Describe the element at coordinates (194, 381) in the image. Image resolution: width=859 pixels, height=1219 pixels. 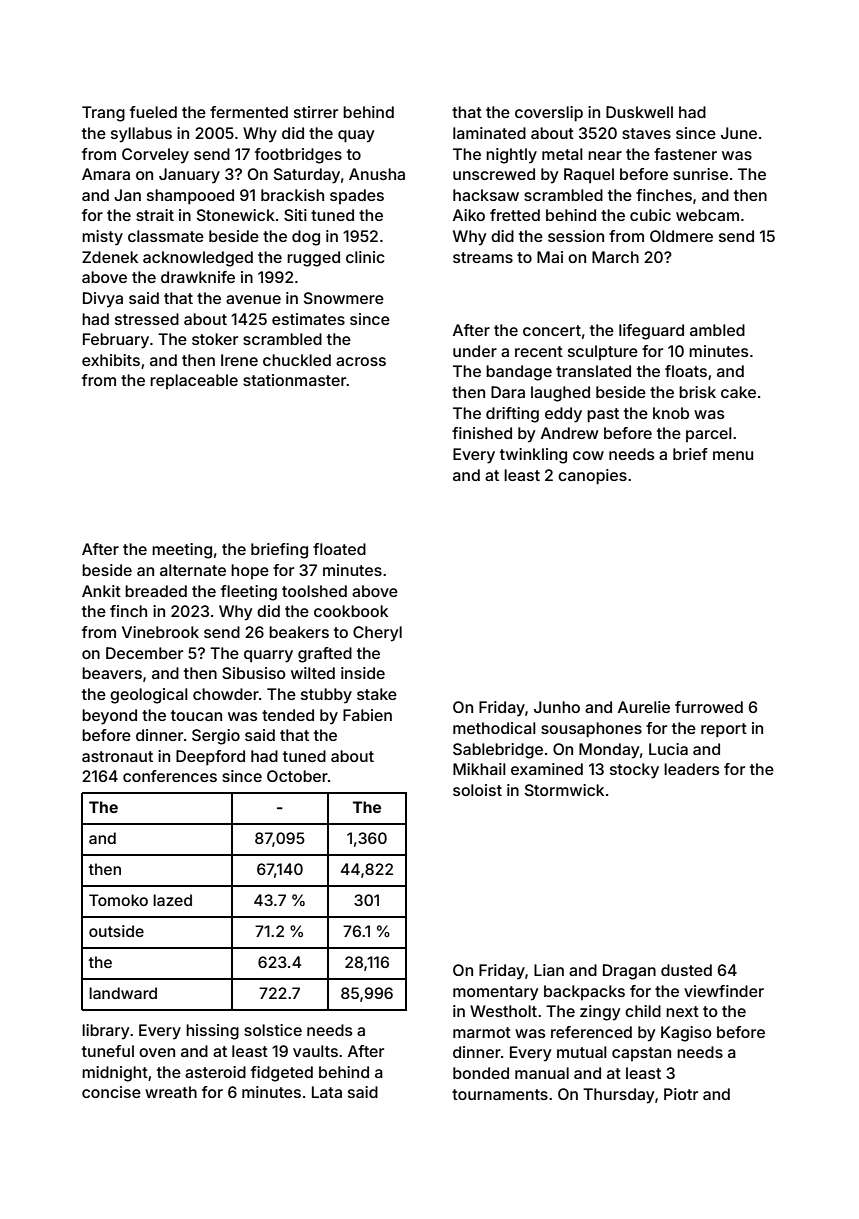
I see `replaceable` at that location.
